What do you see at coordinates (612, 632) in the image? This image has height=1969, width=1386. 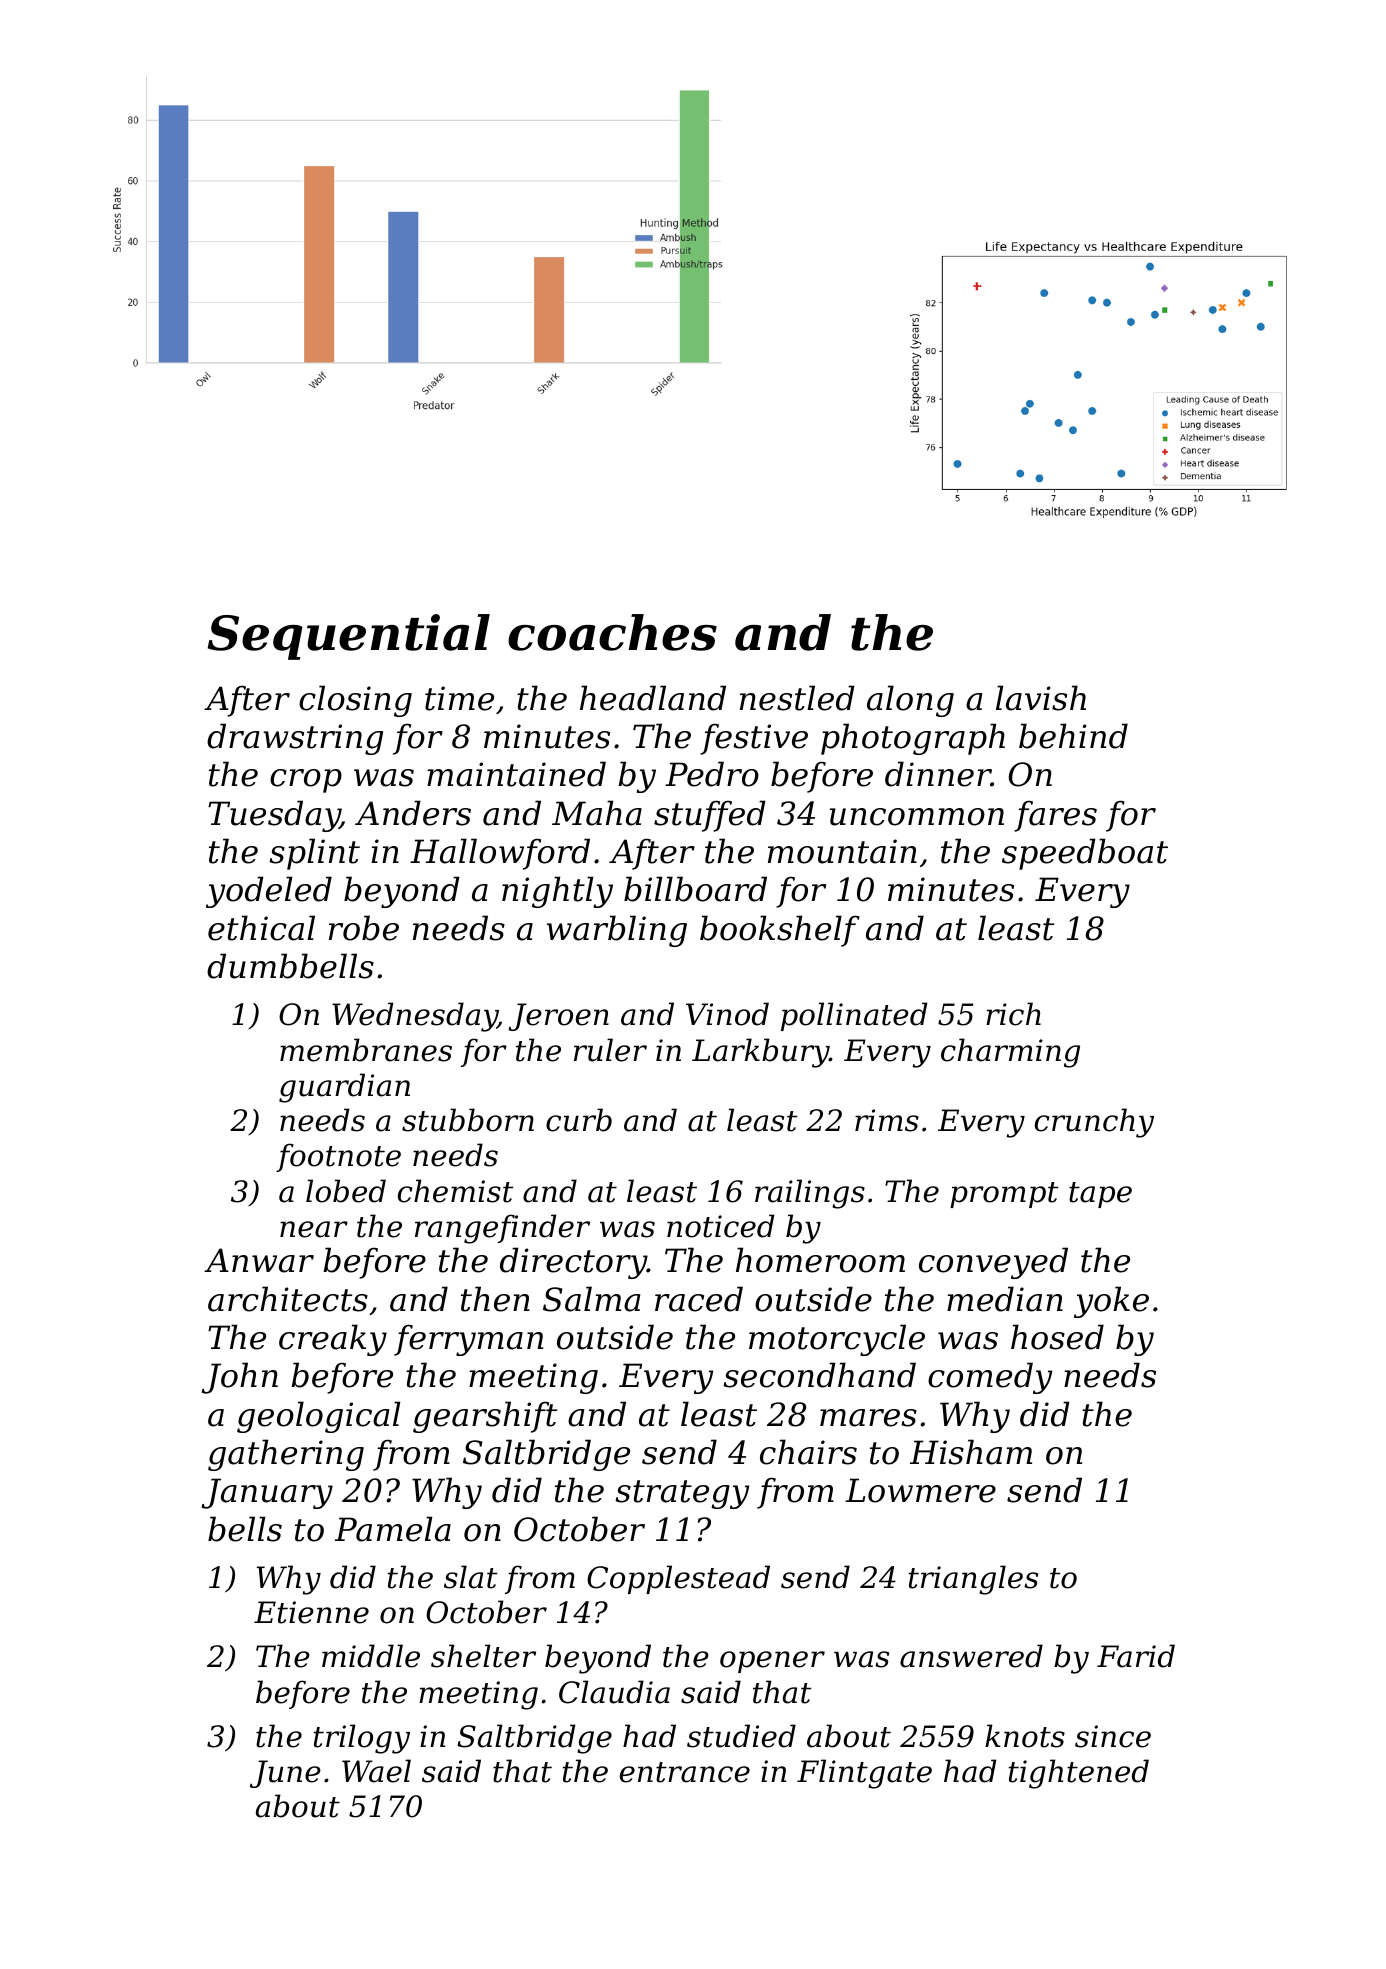 I see `coaches` at bounding box center [612, 632].
